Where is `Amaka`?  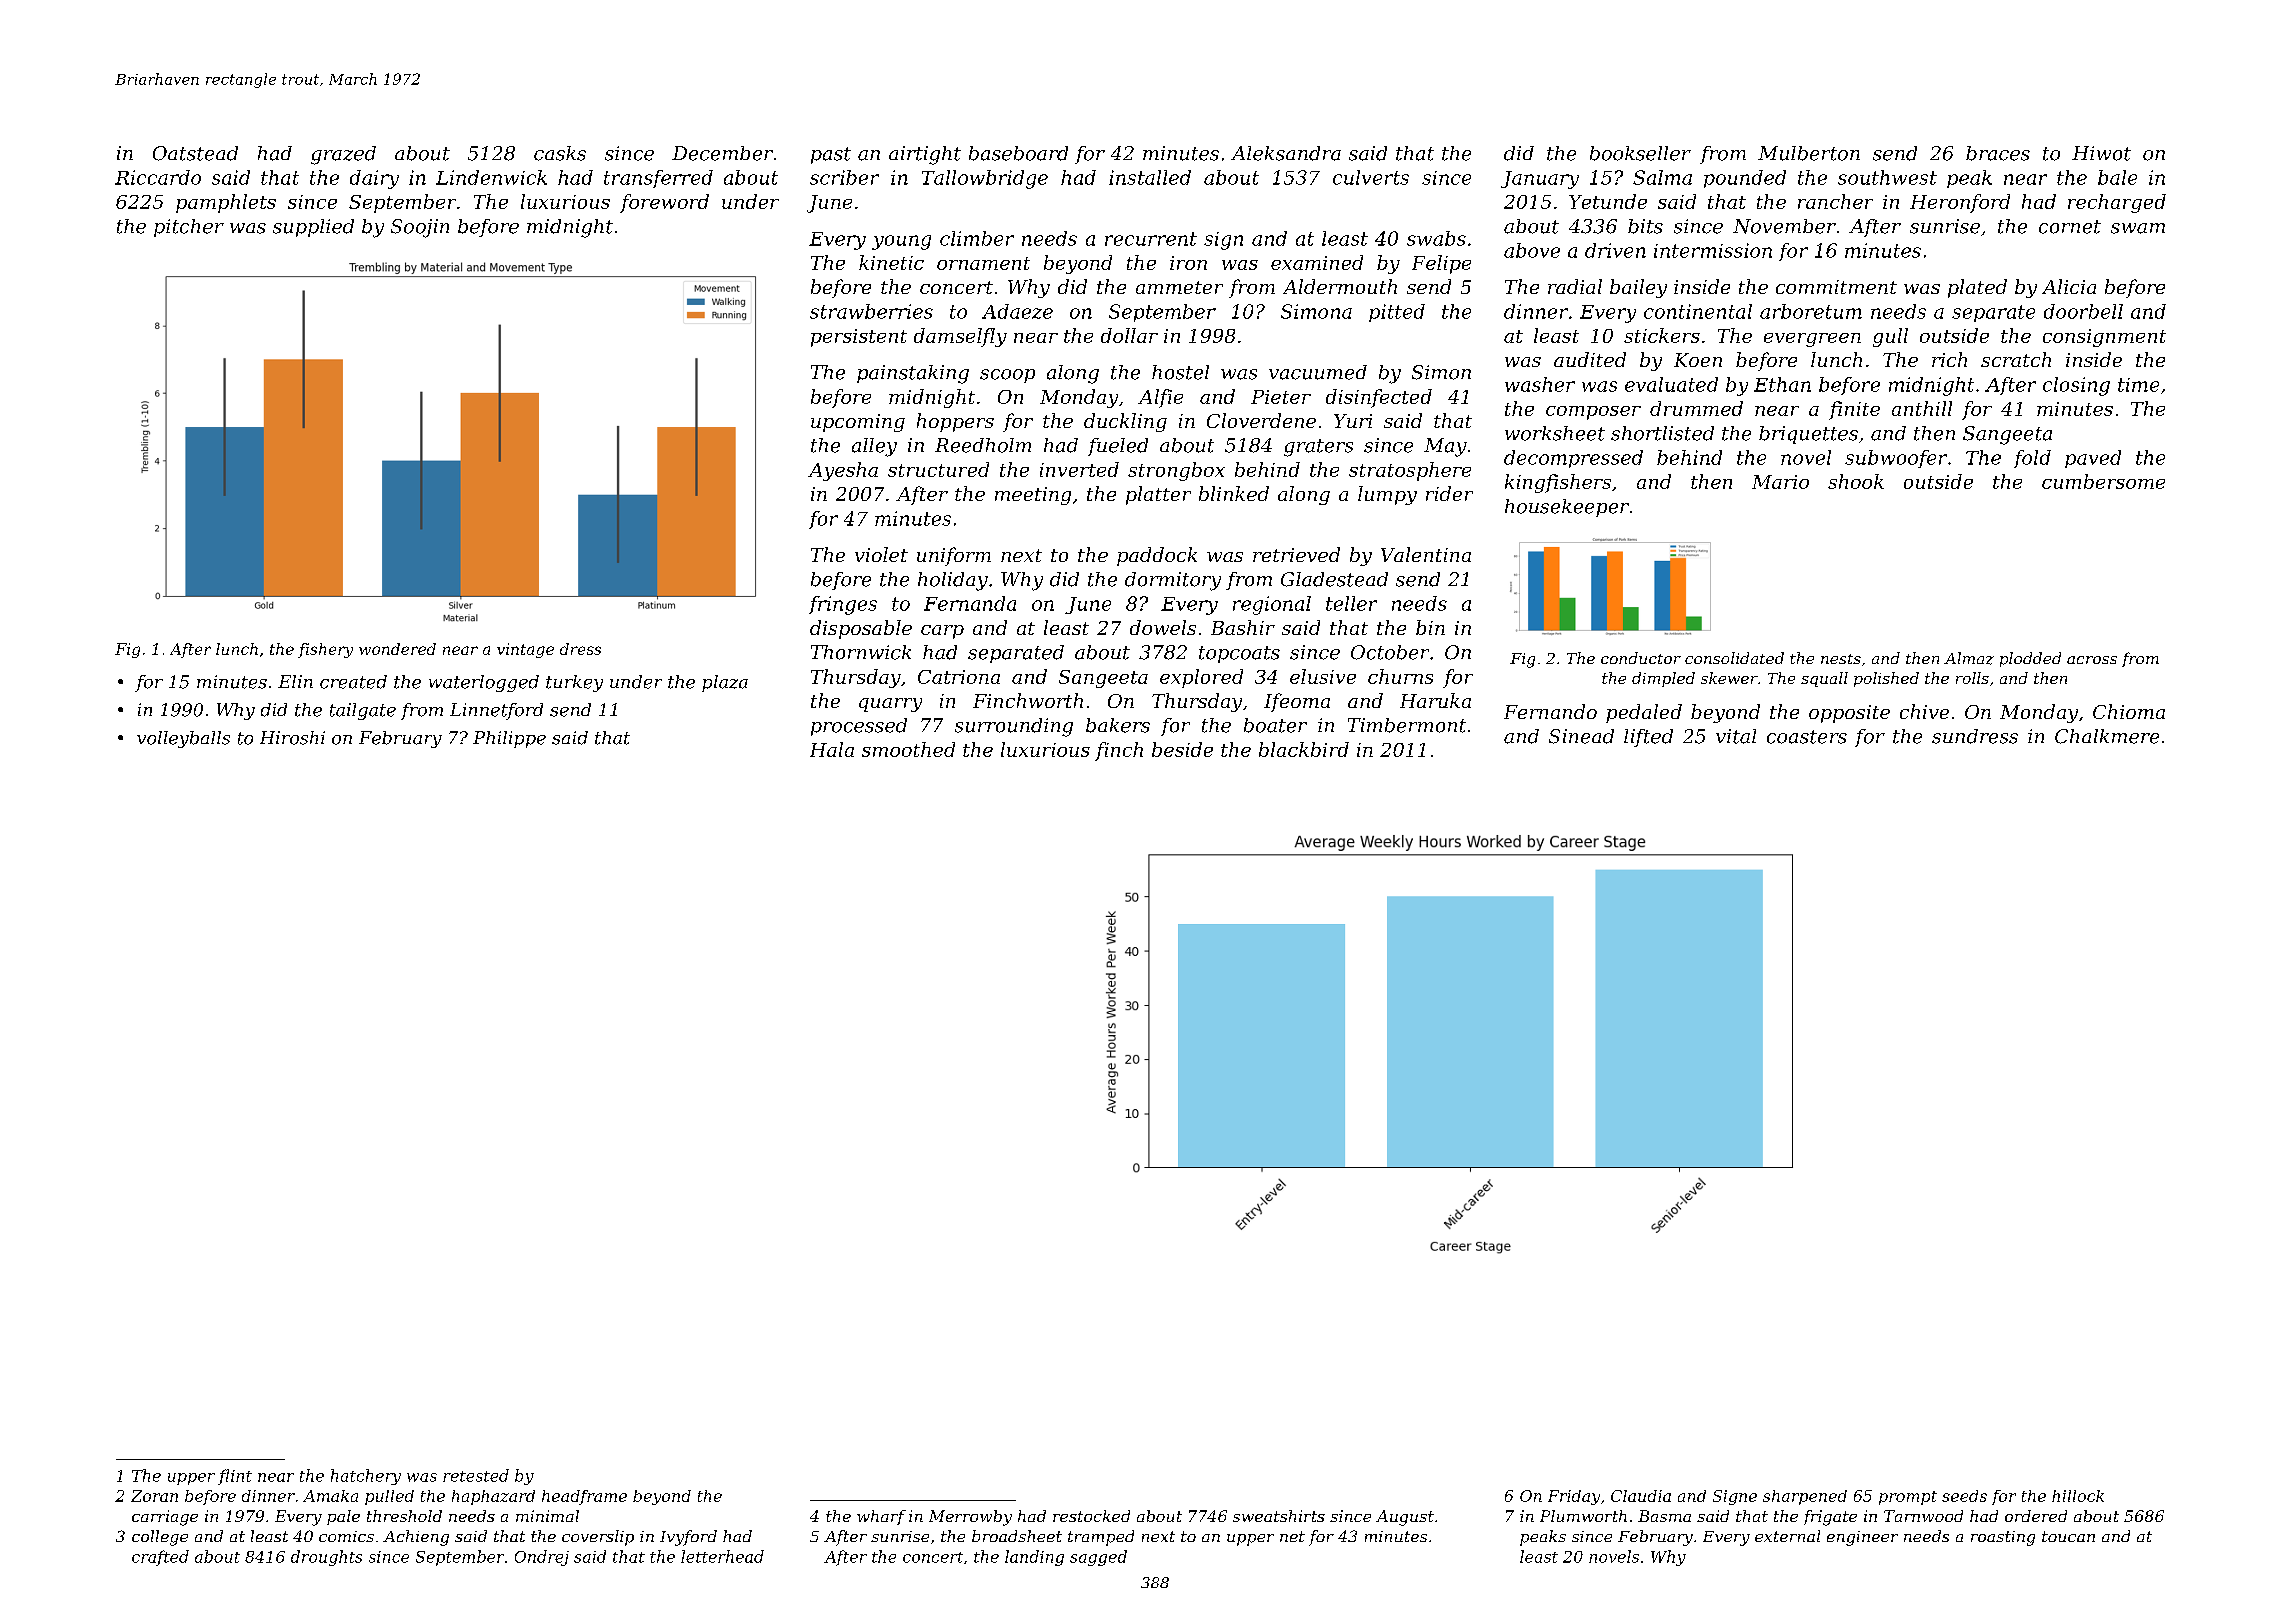
Amaka is located at coordinates (330, 1496).
